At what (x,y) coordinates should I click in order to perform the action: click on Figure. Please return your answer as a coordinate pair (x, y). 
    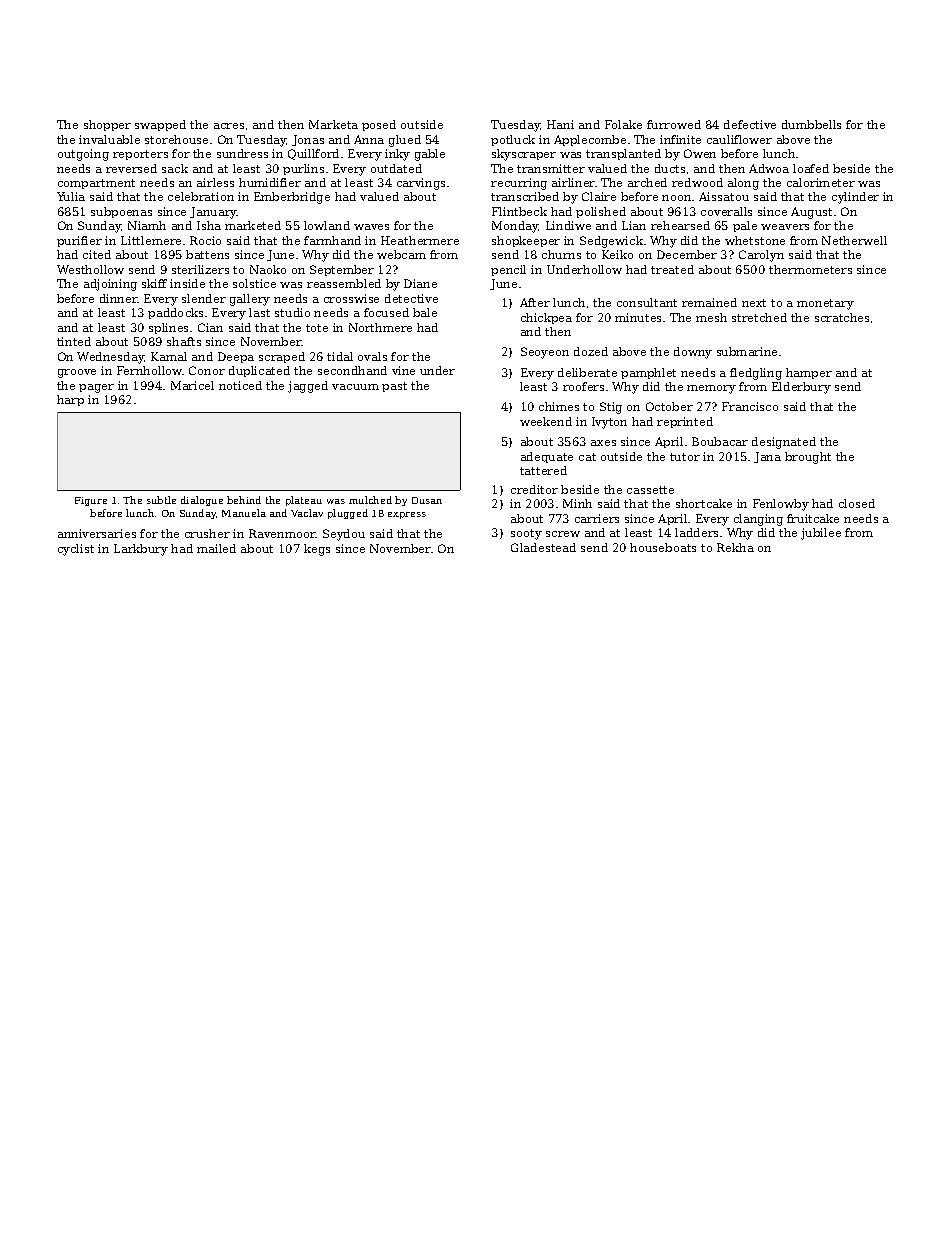
    Looking at the image, I should click on (91, 501).
